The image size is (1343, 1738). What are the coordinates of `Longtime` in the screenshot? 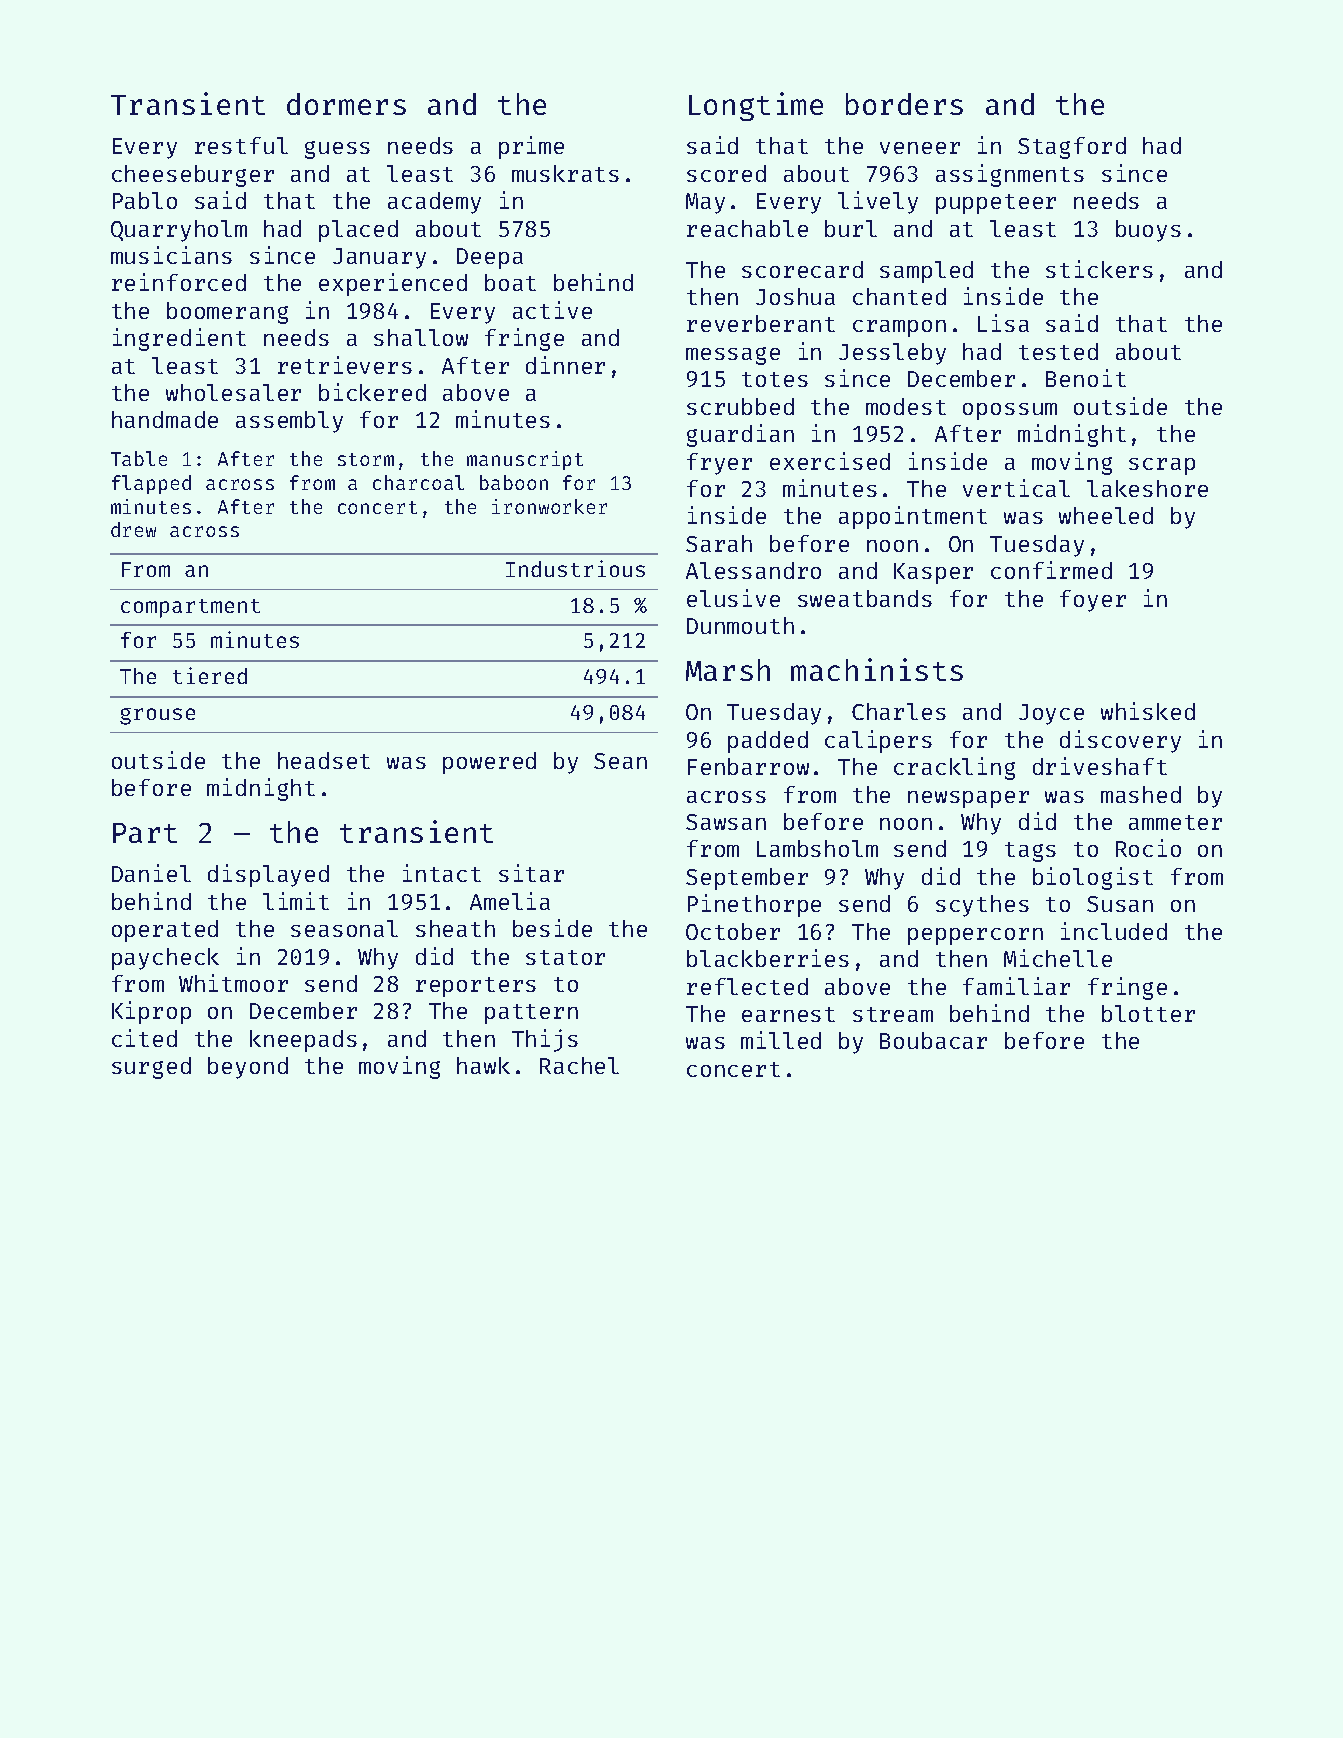 It's located at (756, 106).
